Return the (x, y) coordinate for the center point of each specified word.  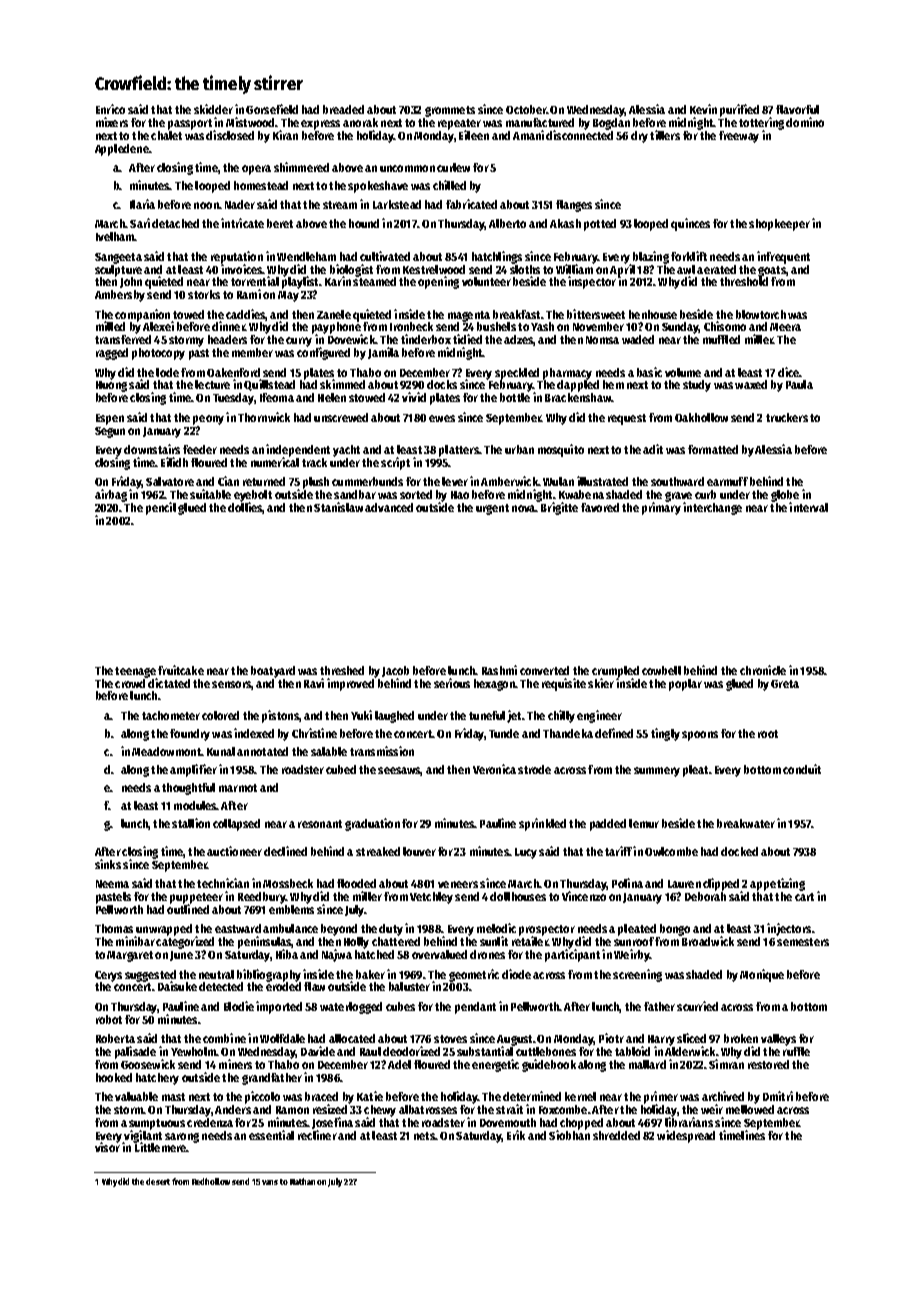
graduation (372, 824)
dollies (245, 507)
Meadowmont (166, 751)
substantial (485, 1051)
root (768, 734)
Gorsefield (272, 109)
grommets (450, 111)
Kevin (703, 109)
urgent (492, 509)
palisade (135, 1052)
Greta (785, 684)
